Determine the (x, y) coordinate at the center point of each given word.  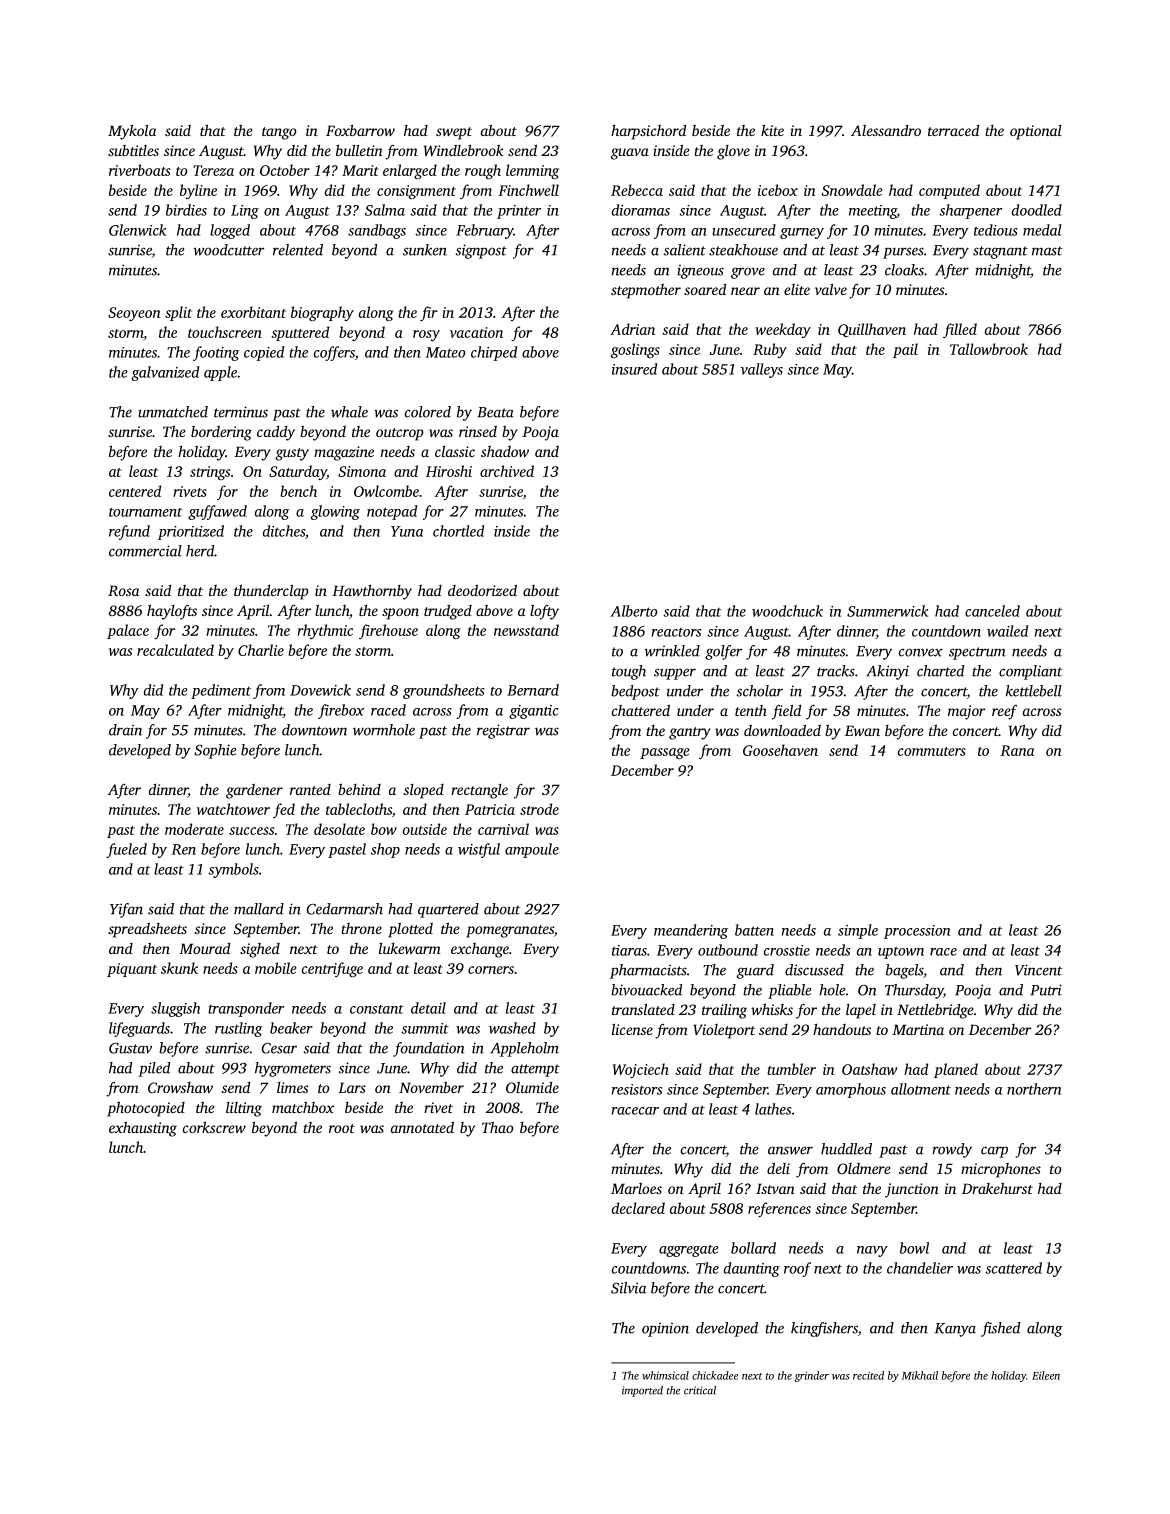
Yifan (126, 910)
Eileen (1046, 1375)
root (342, 1128)
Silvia (628, 1288)
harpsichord (648, 132)
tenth (751, 710)
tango (279, 133)
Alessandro (886, 130)
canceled (992, 611)
